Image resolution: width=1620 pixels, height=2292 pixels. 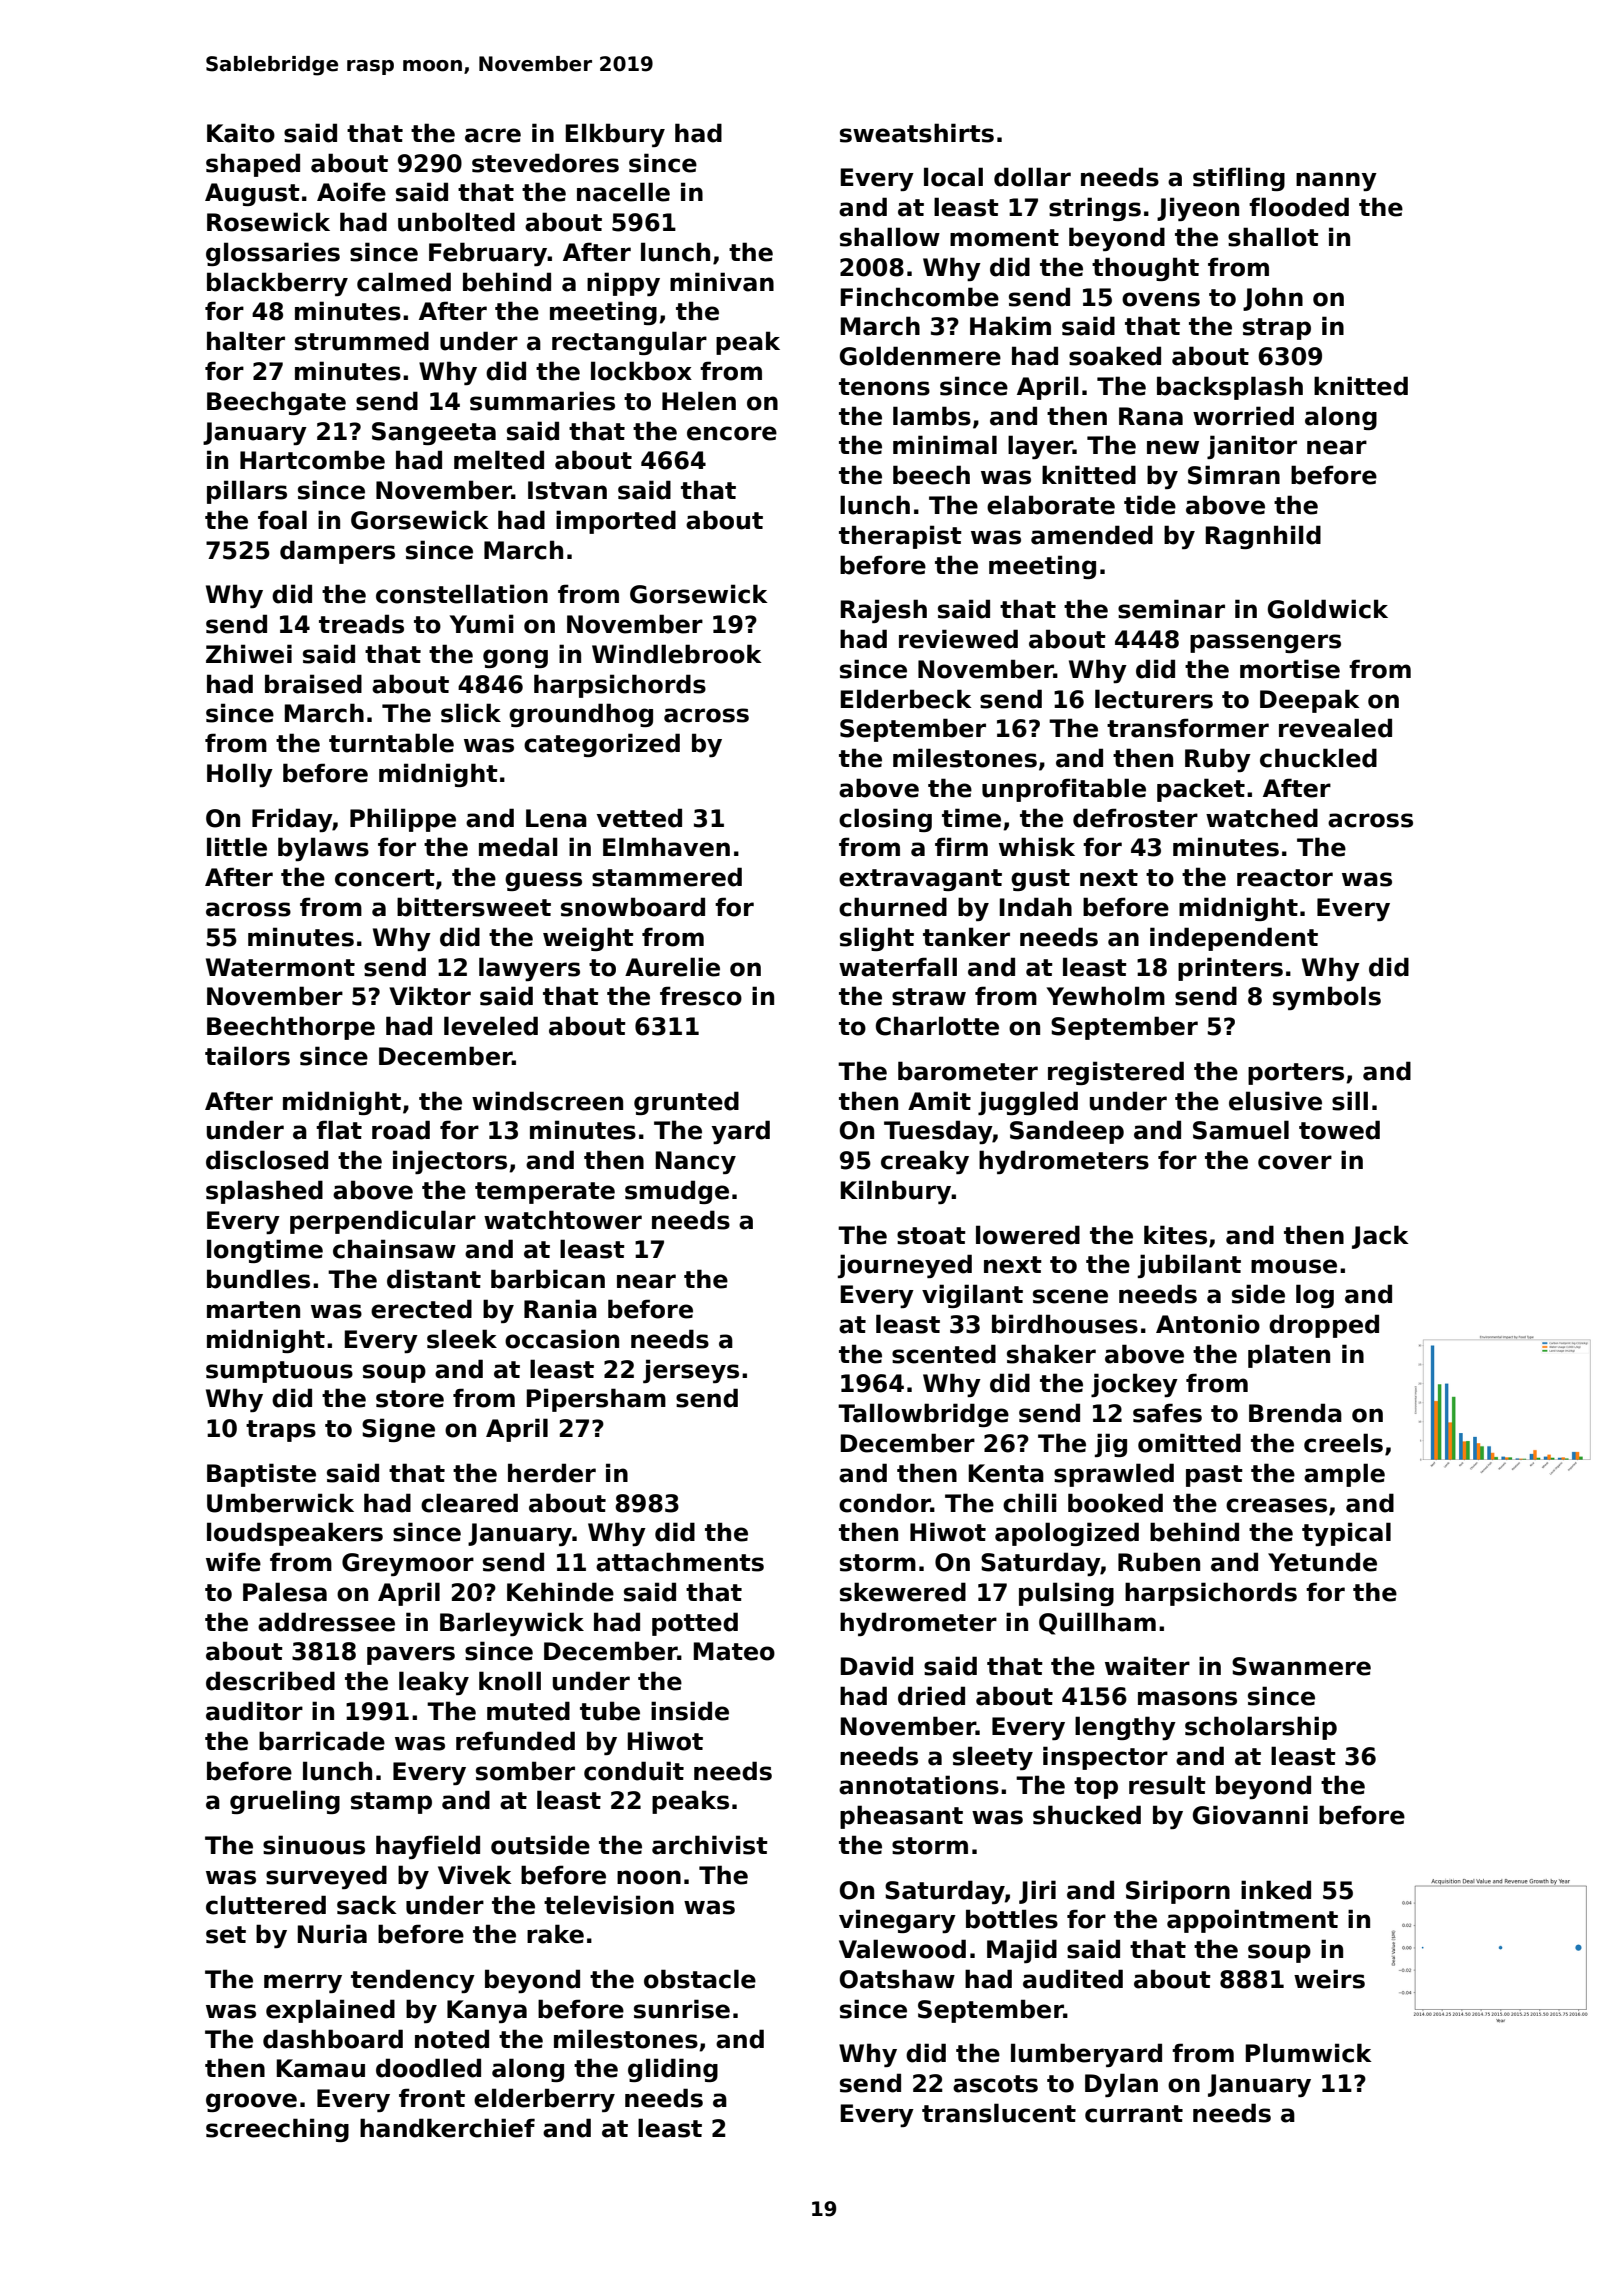 I want to click on Oatshaw, so click(x=897, y=1979).
